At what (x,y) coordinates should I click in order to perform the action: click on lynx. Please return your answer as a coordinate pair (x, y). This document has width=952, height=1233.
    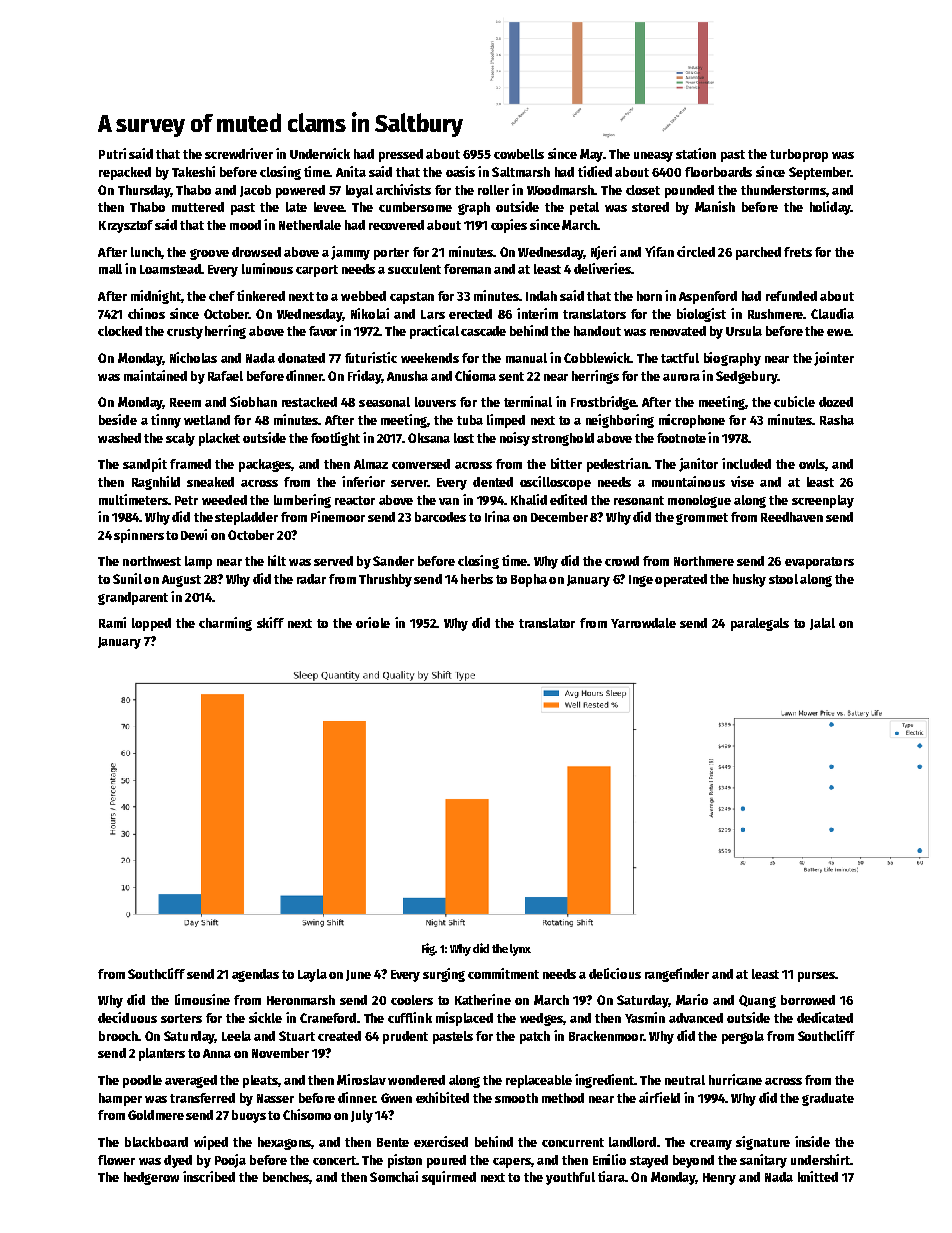
    Looking at the image, I should click on (520, 950).
